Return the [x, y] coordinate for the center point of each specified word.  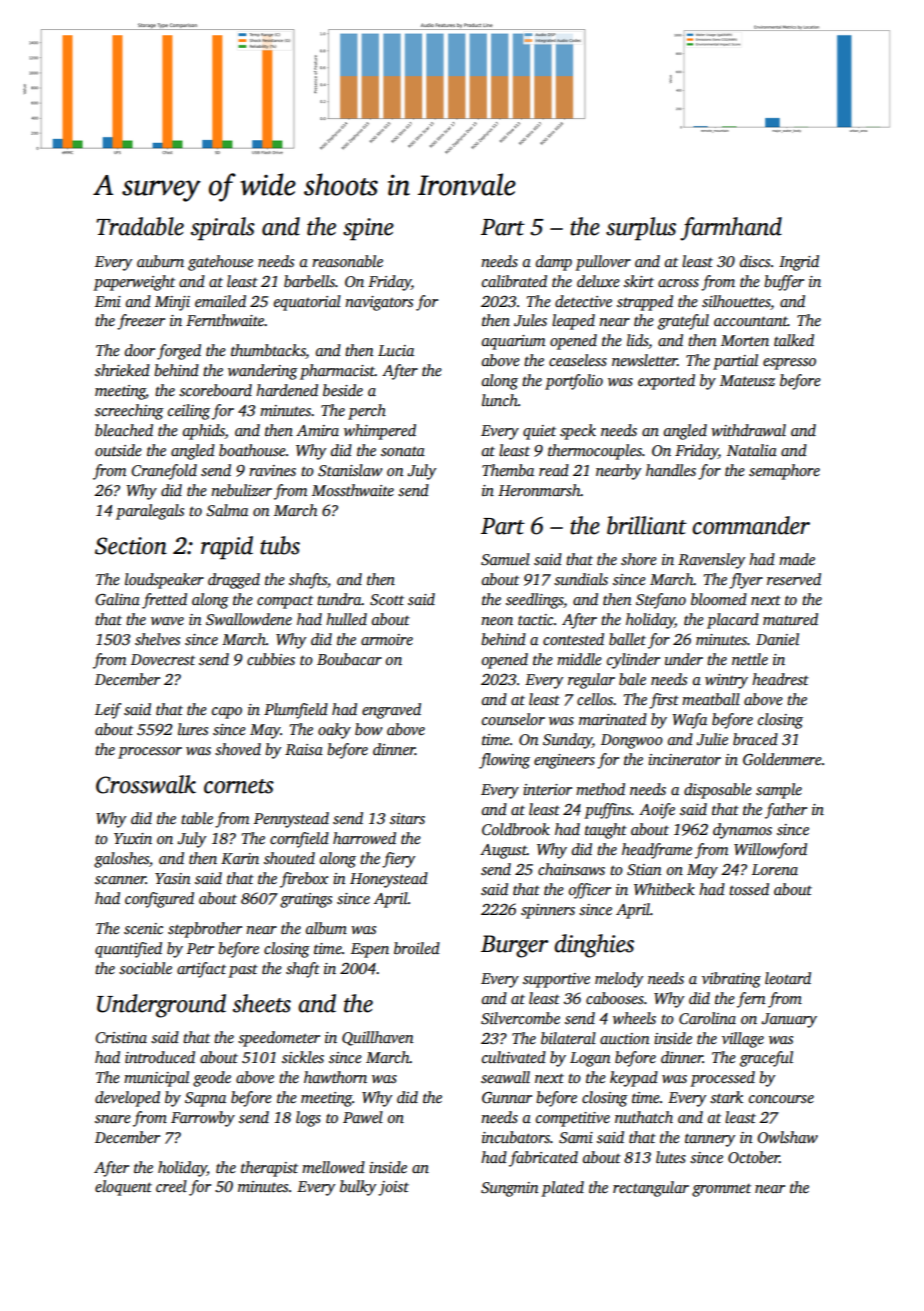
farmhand [731, 229]
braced [755, 739]
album [326, 928]
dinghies [594, 946]
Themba [508, 470]
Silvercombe [520, 1018]
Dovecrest [163, 659]
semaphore [784, 472]
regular [591, 681]
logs [308, 1119]
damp [554, 263]
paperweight [134, 283]
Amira [317, 430]
